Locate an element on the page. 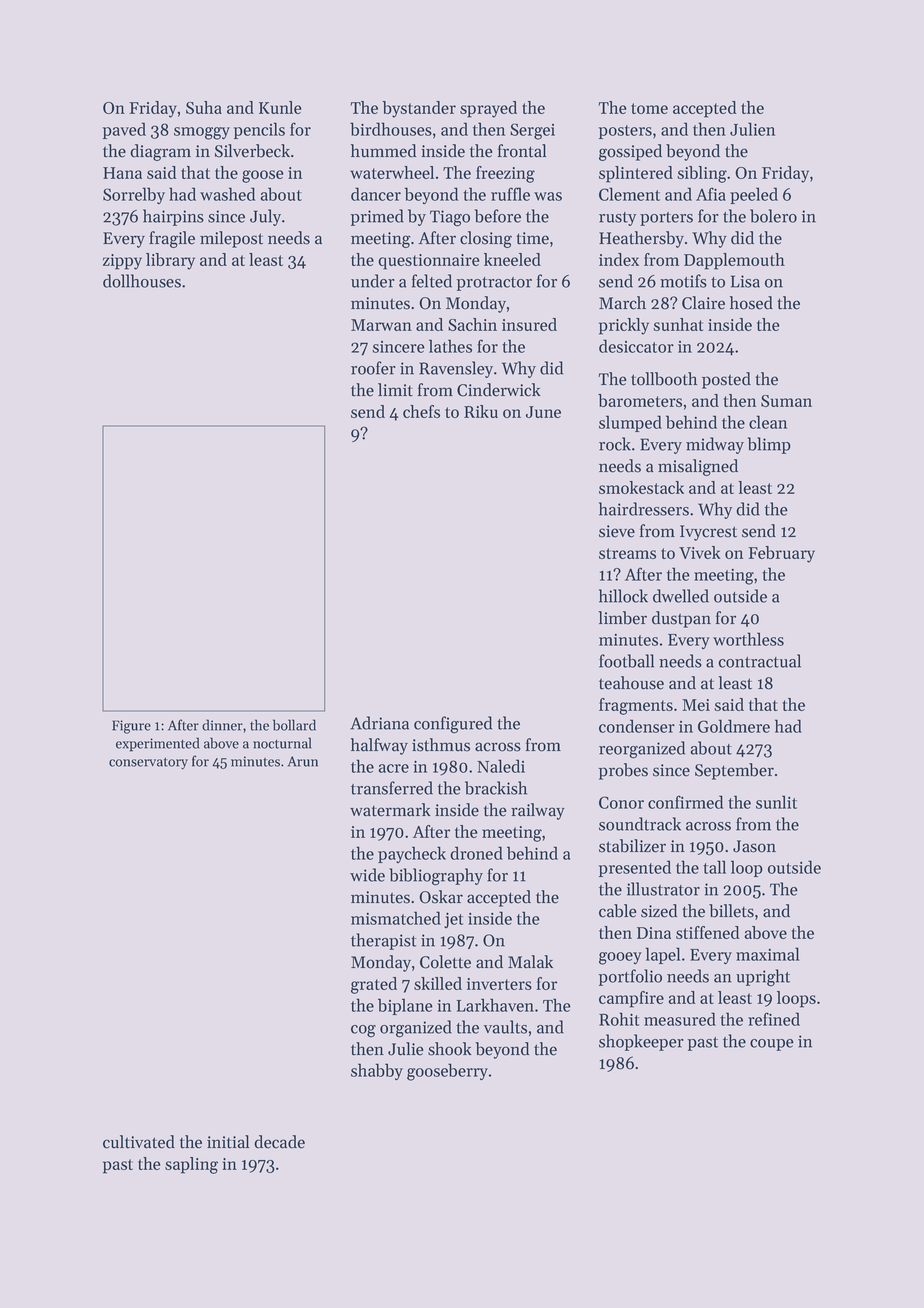 The height and width of the document is (1308, 924). rock is located at coordinates (615, 444).
